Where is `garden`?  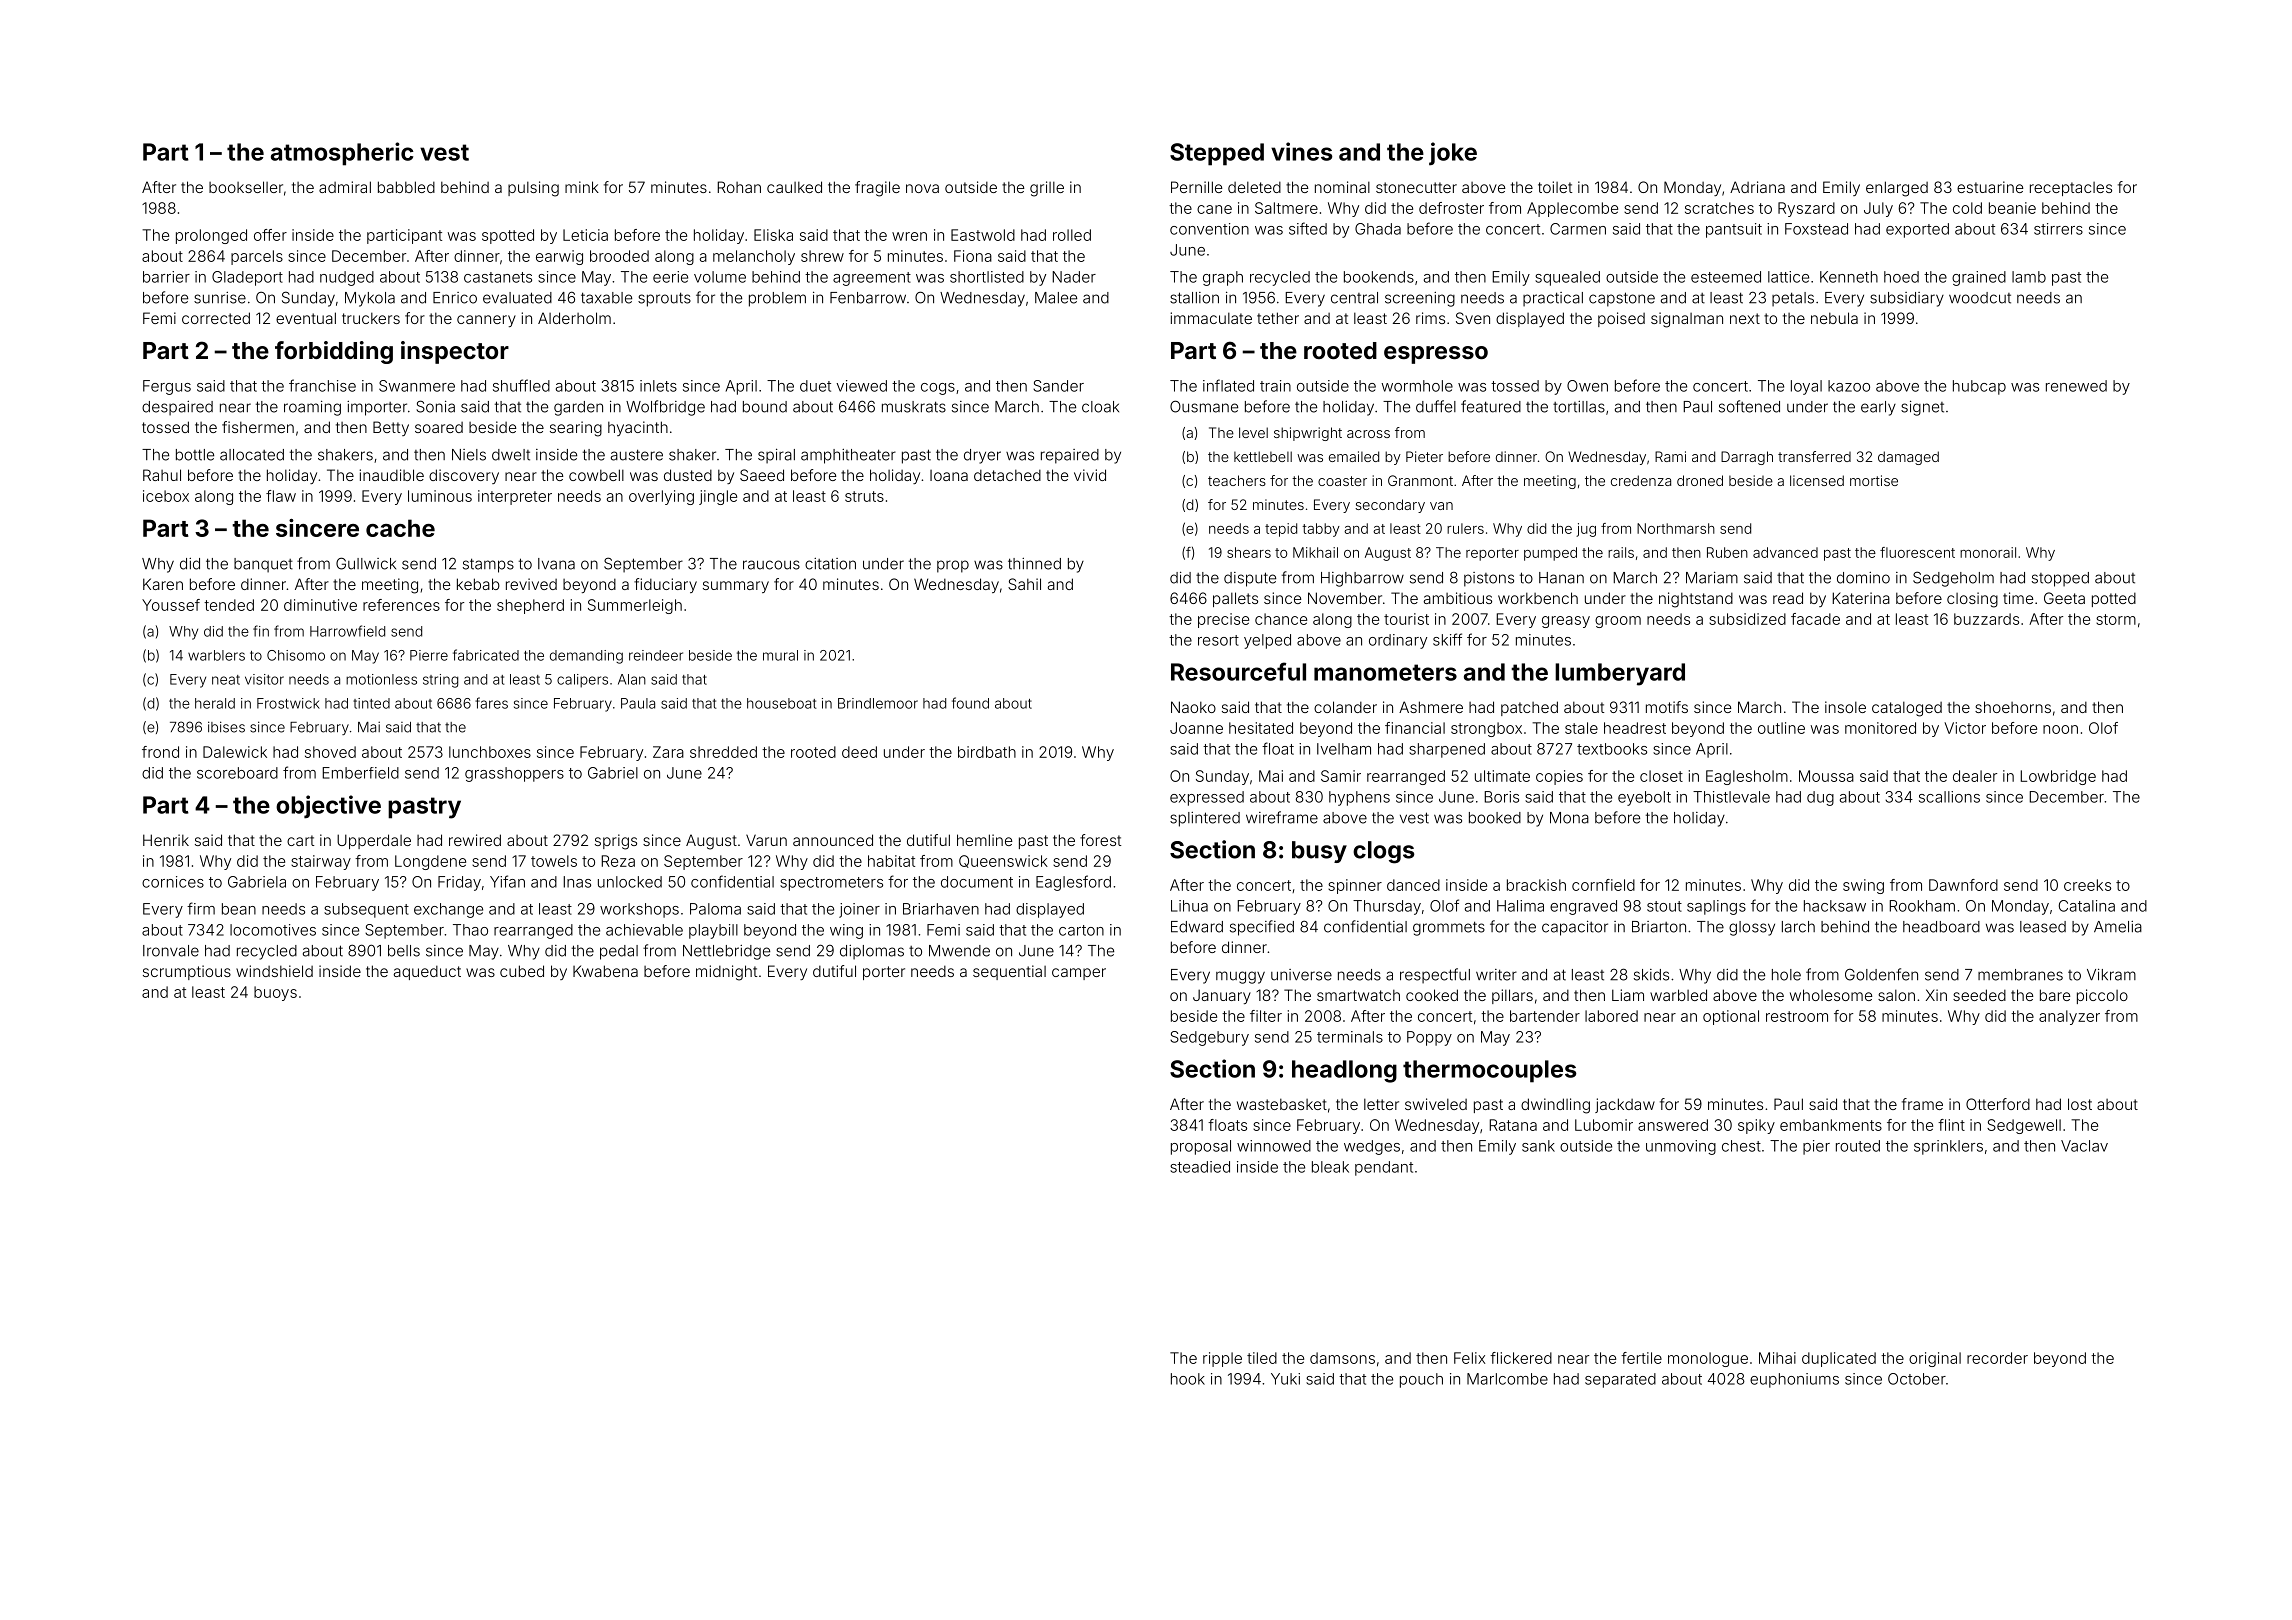
garden is located at coordinates (578, 408).
